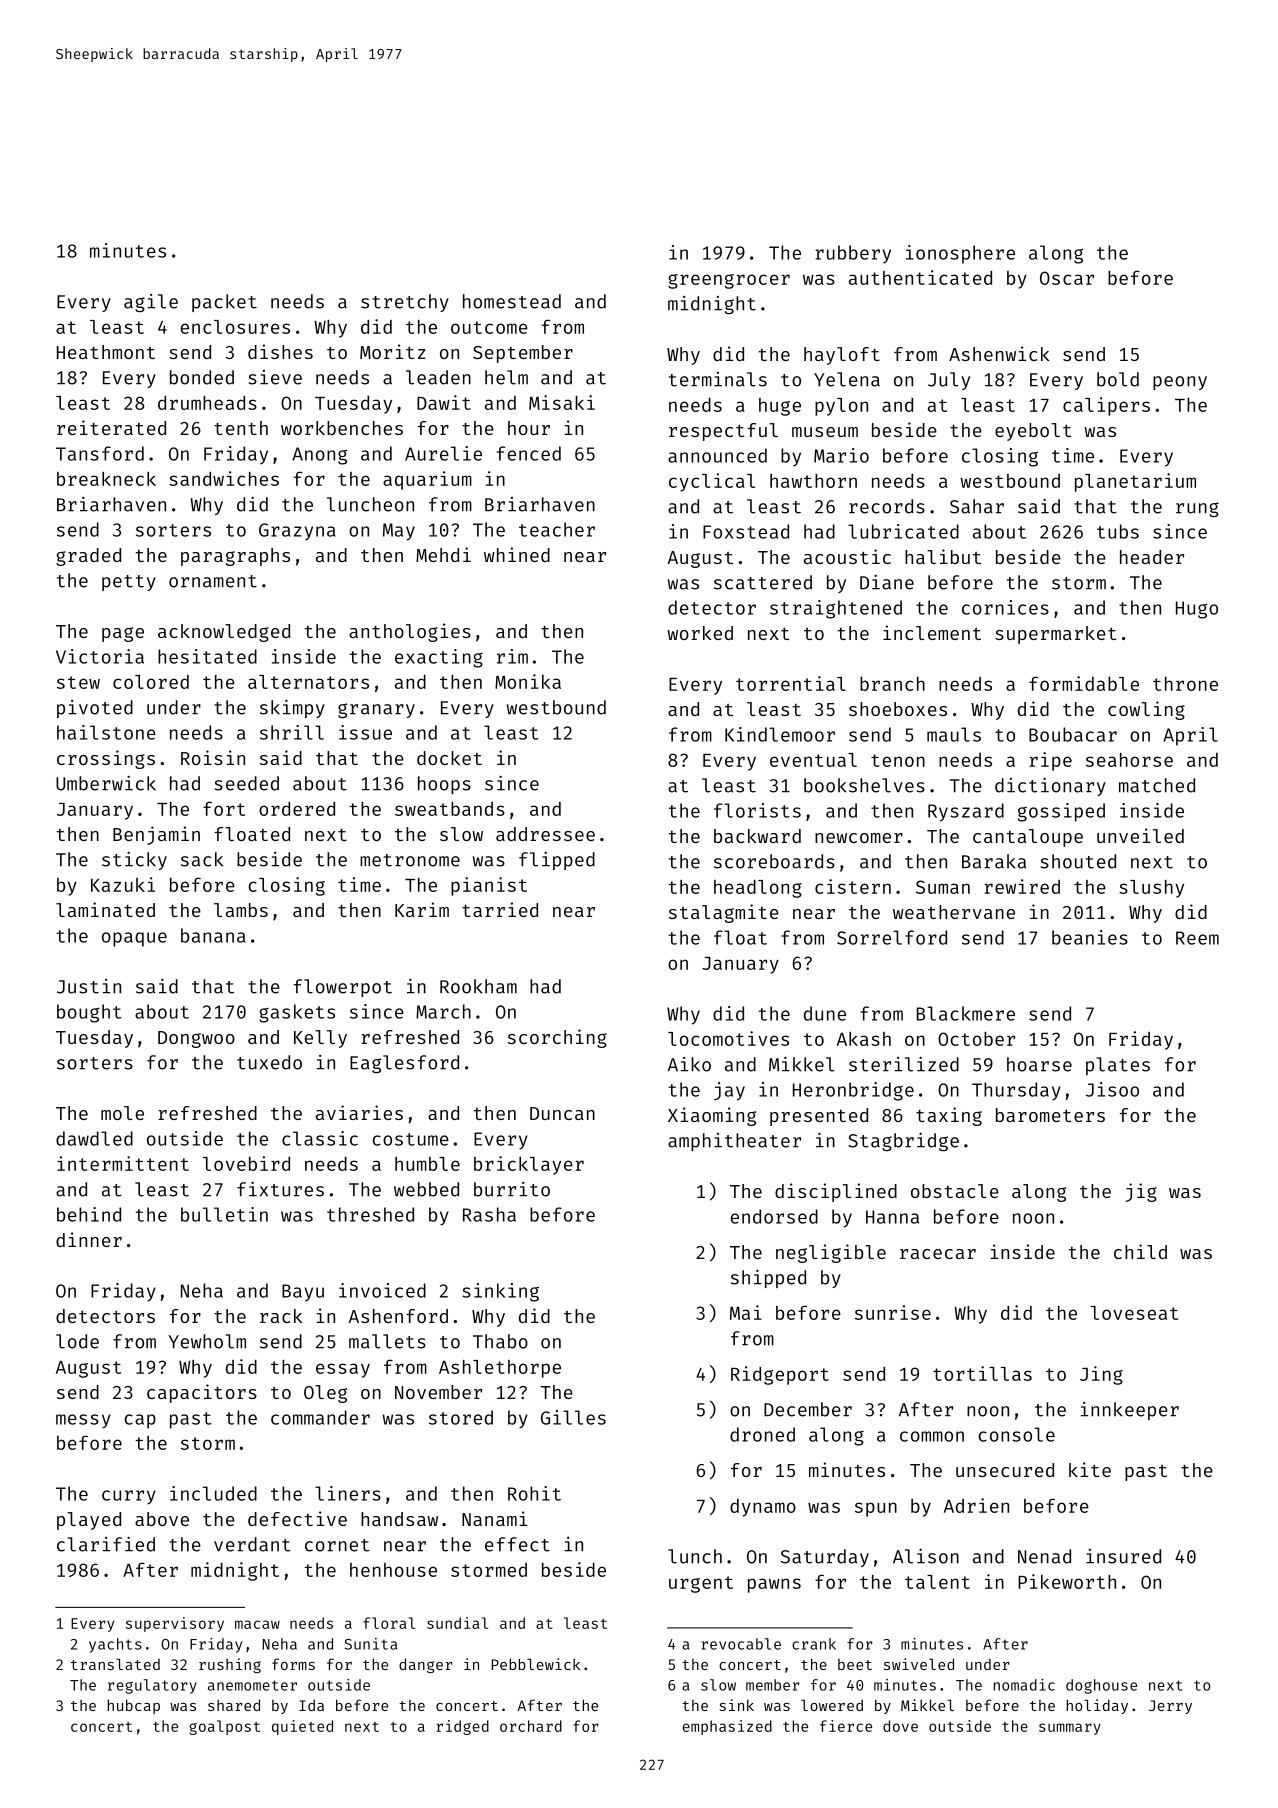  What do you see at coordinates (365, 732) in the screenshot?
I see `issue` at bounding box center [365, 732].
